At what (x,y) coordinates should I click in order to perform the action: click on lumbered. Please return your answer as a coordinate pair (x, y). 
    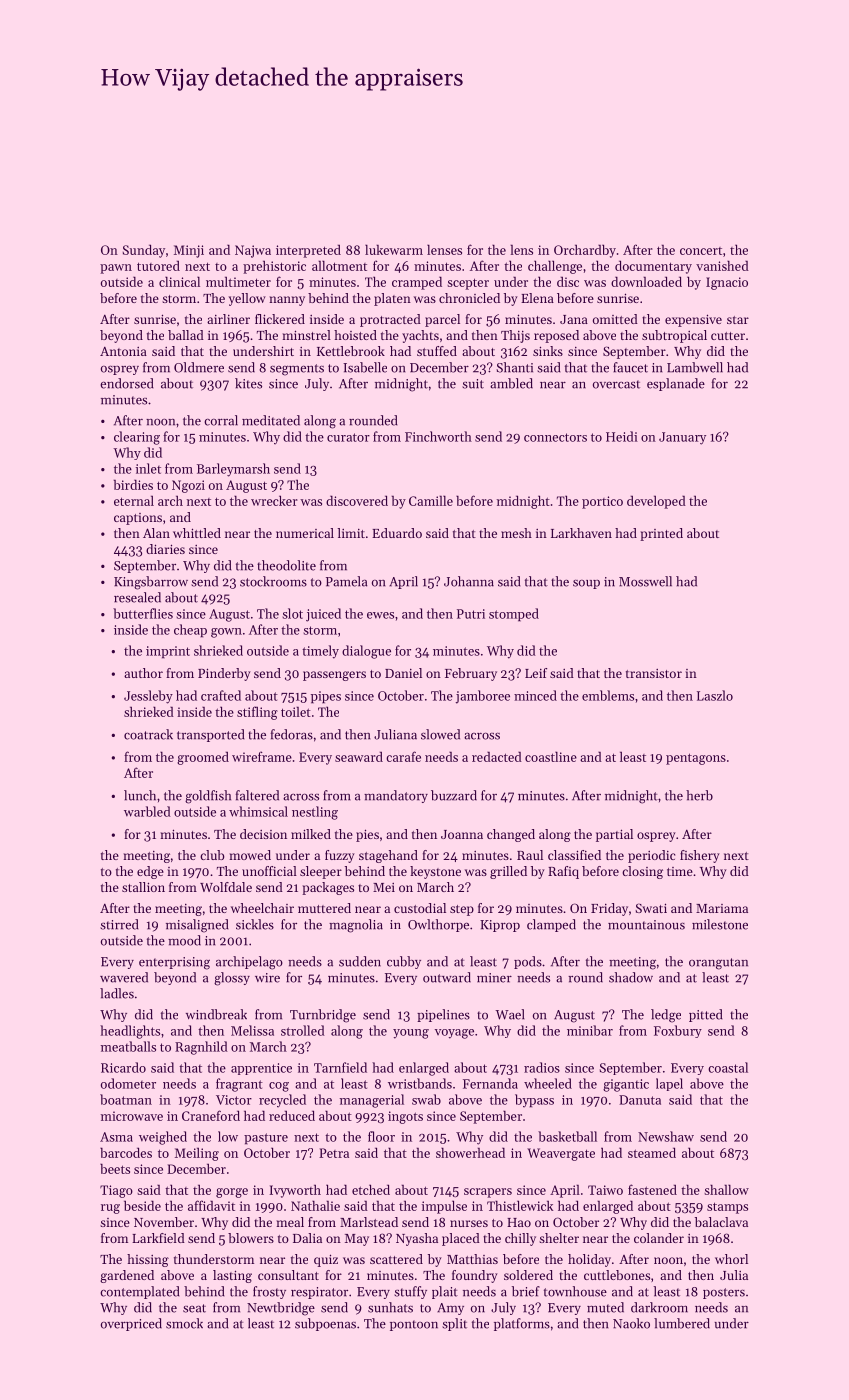
    Looking at the image, I should click on (682, 1323).
